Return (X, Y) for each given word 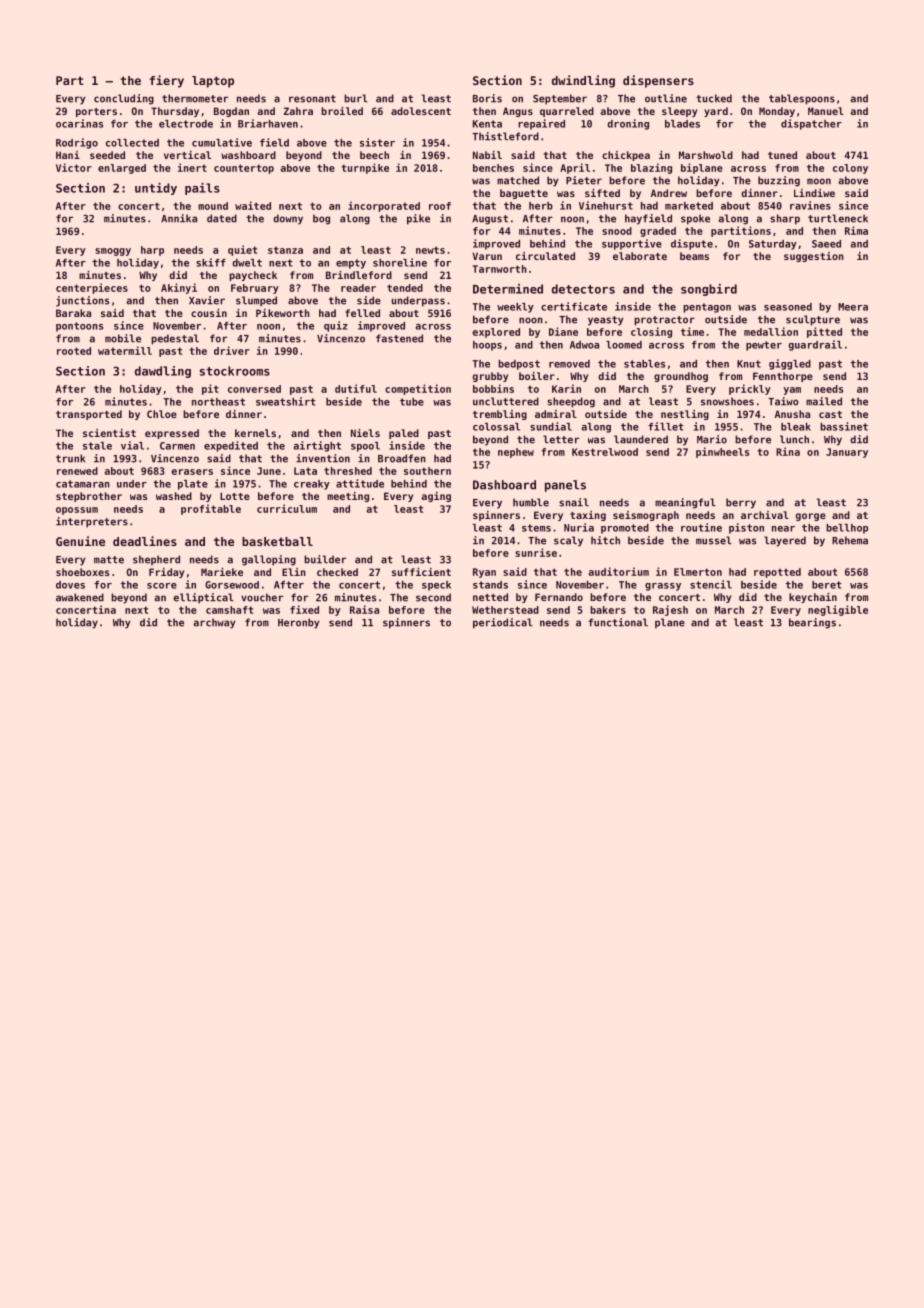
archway (215, 623)
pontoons (79, 327)
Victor (74, 167)
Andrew (669, 193)
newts (430, 250)
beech (374, 155)
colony (850, 169)
